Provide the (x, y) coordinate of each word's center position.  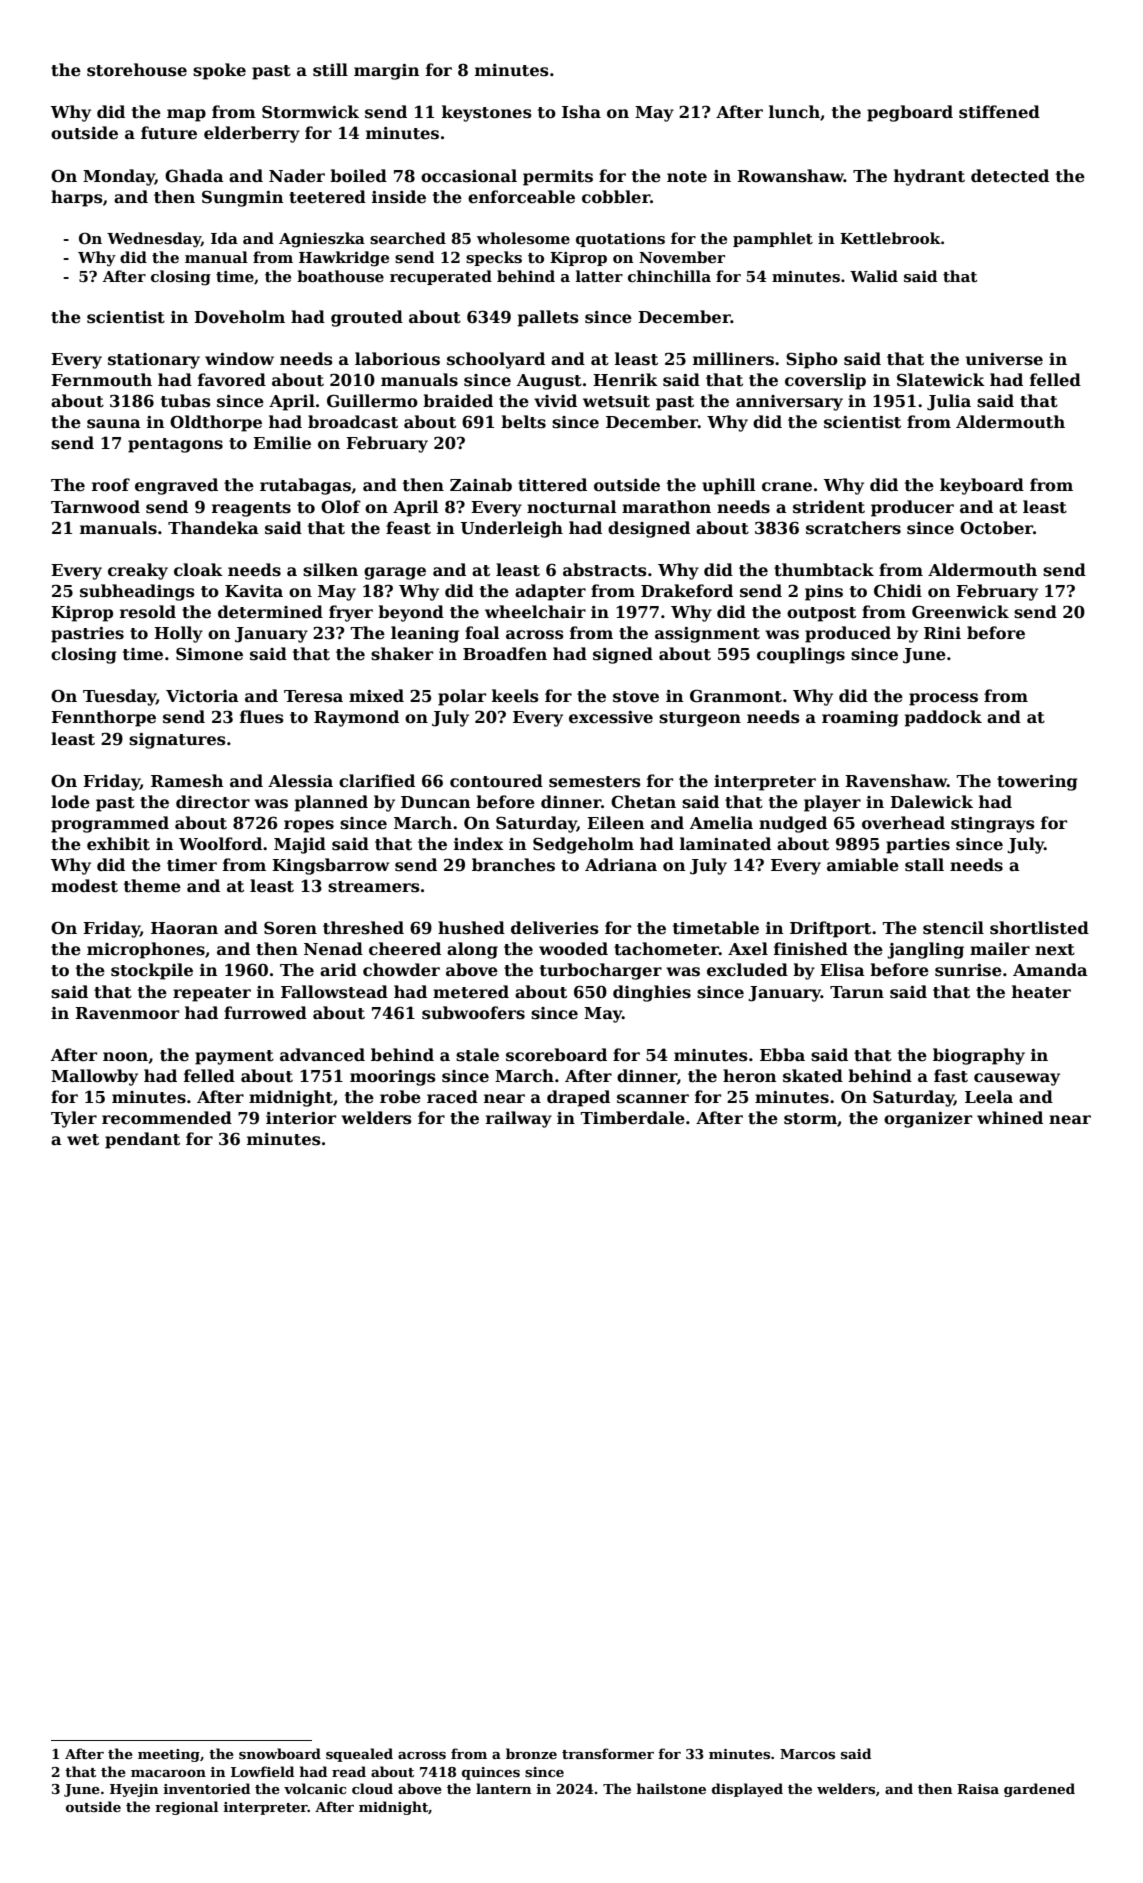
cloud (372, 1788)
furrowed (265, 1013)
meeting (169, 1755)
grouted (367, 318)
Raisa (978, 1789)
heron (750, 1076)
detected (1010, 176)
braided (458, 400)
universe (1004, 359)
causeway (1017, 1079)
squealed (359, 1755)
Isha (581, 112)
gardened (1039, 1790)
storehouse (137, 70)
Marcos (807, 1754)
